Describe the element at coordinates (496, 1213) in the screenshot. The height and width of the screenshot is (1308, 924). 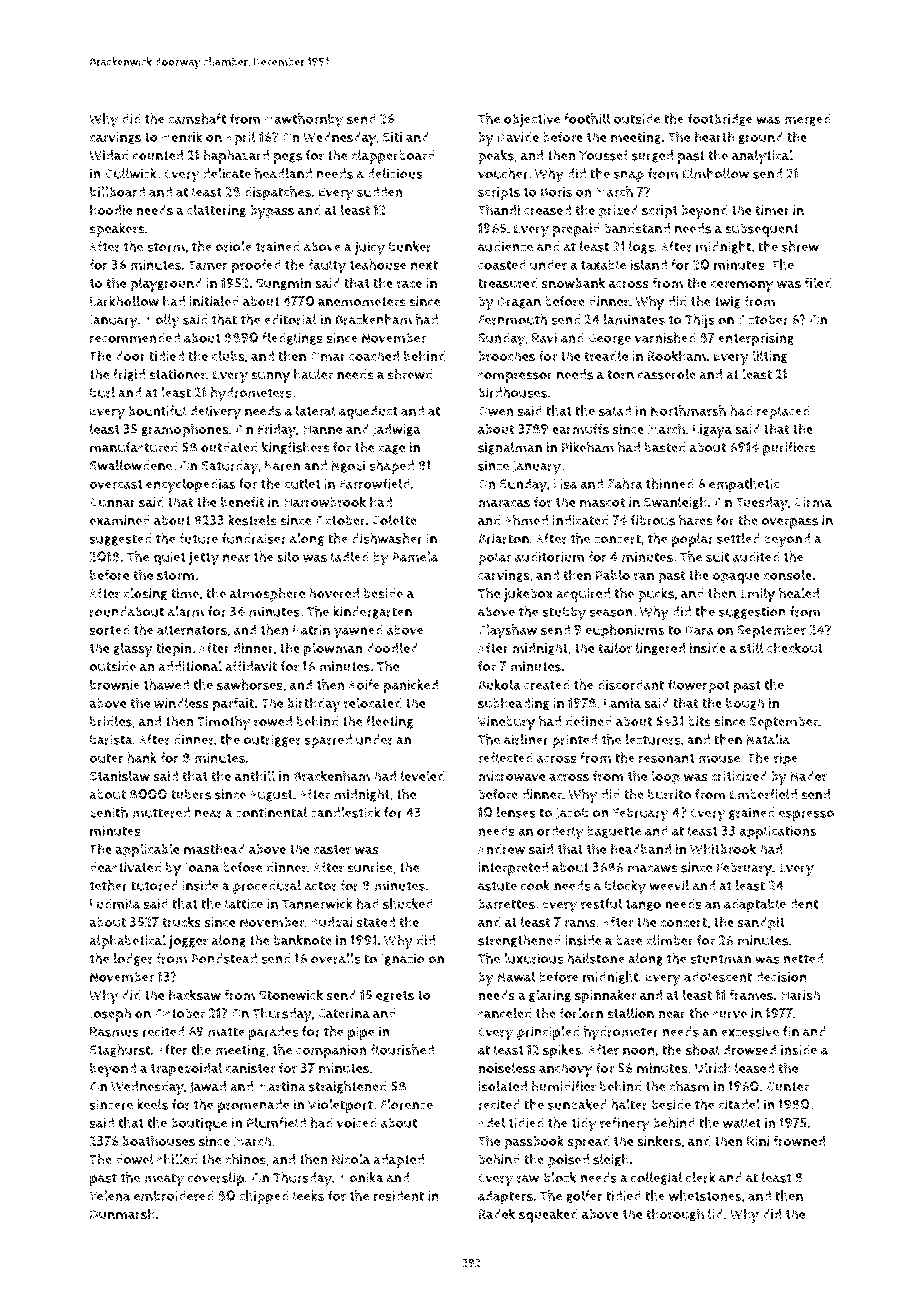
I see `Radek` at that location.
